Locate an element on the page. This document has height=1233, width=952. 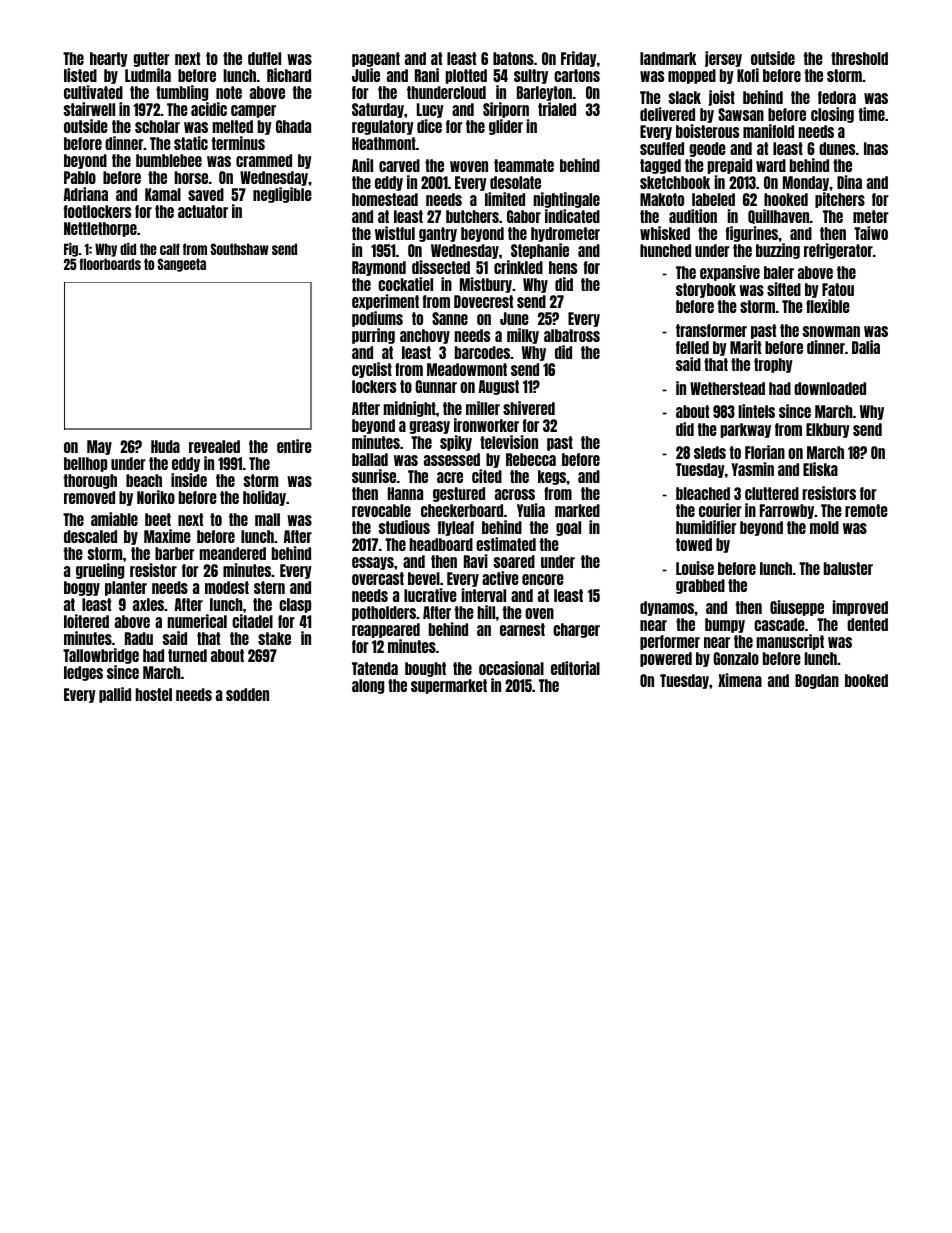
homestead is located at coordinates (385, 199).
